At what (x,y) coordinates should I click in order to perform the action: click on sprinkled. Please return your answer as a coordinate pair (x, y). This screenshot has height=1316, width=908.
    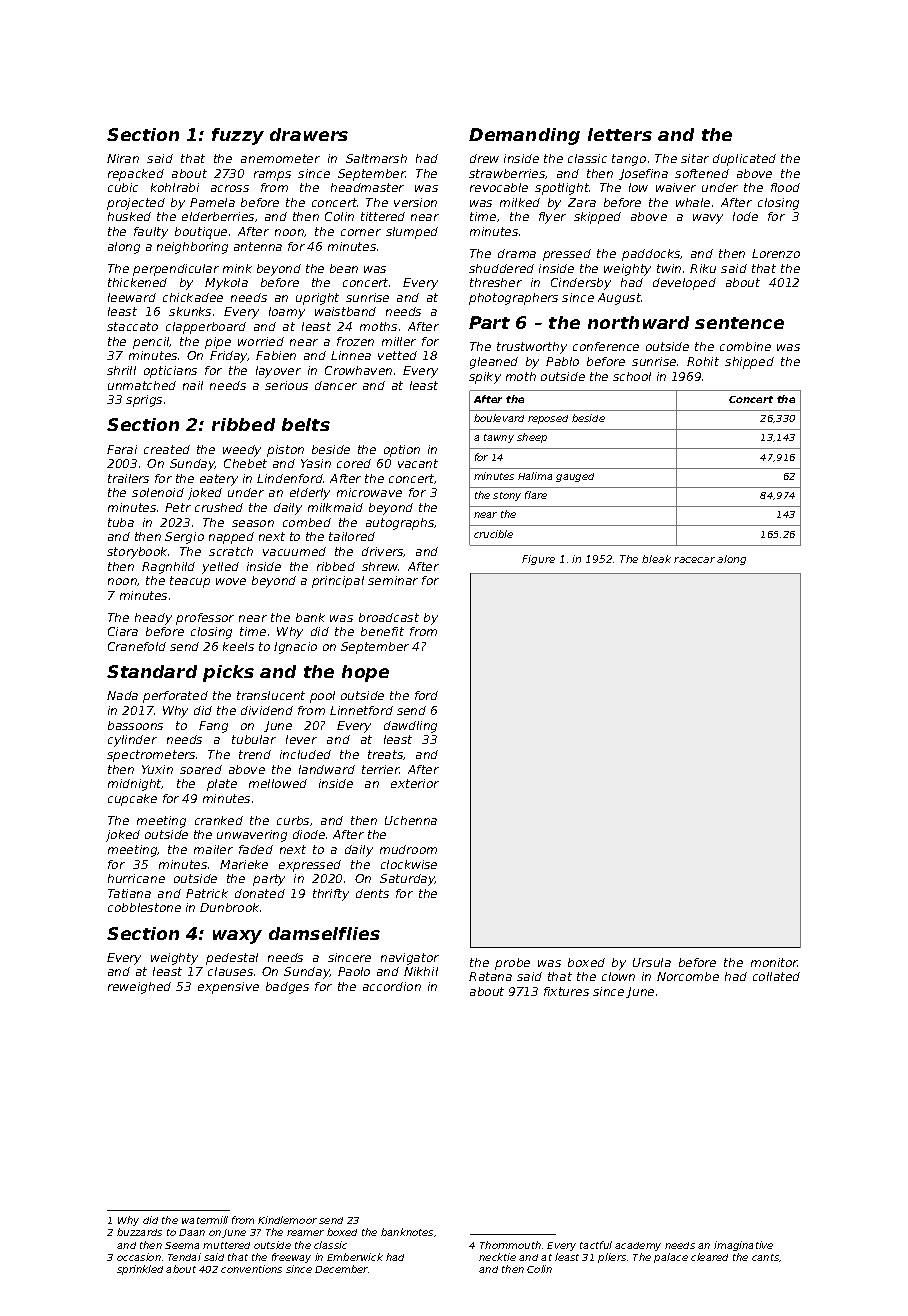
    Looking at the image, I should click on (140, 1270).
